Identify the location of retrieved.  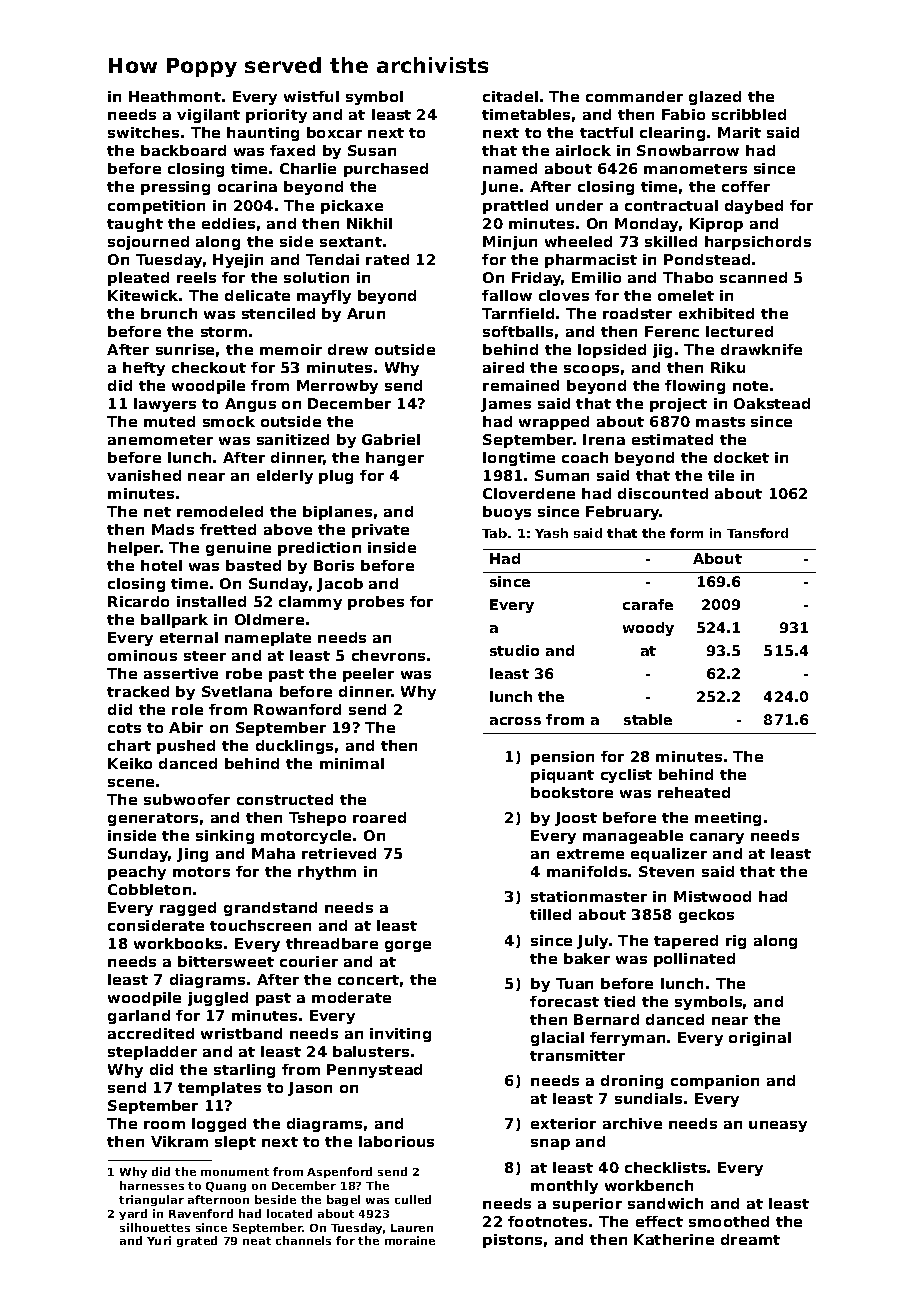
(339, 853).
